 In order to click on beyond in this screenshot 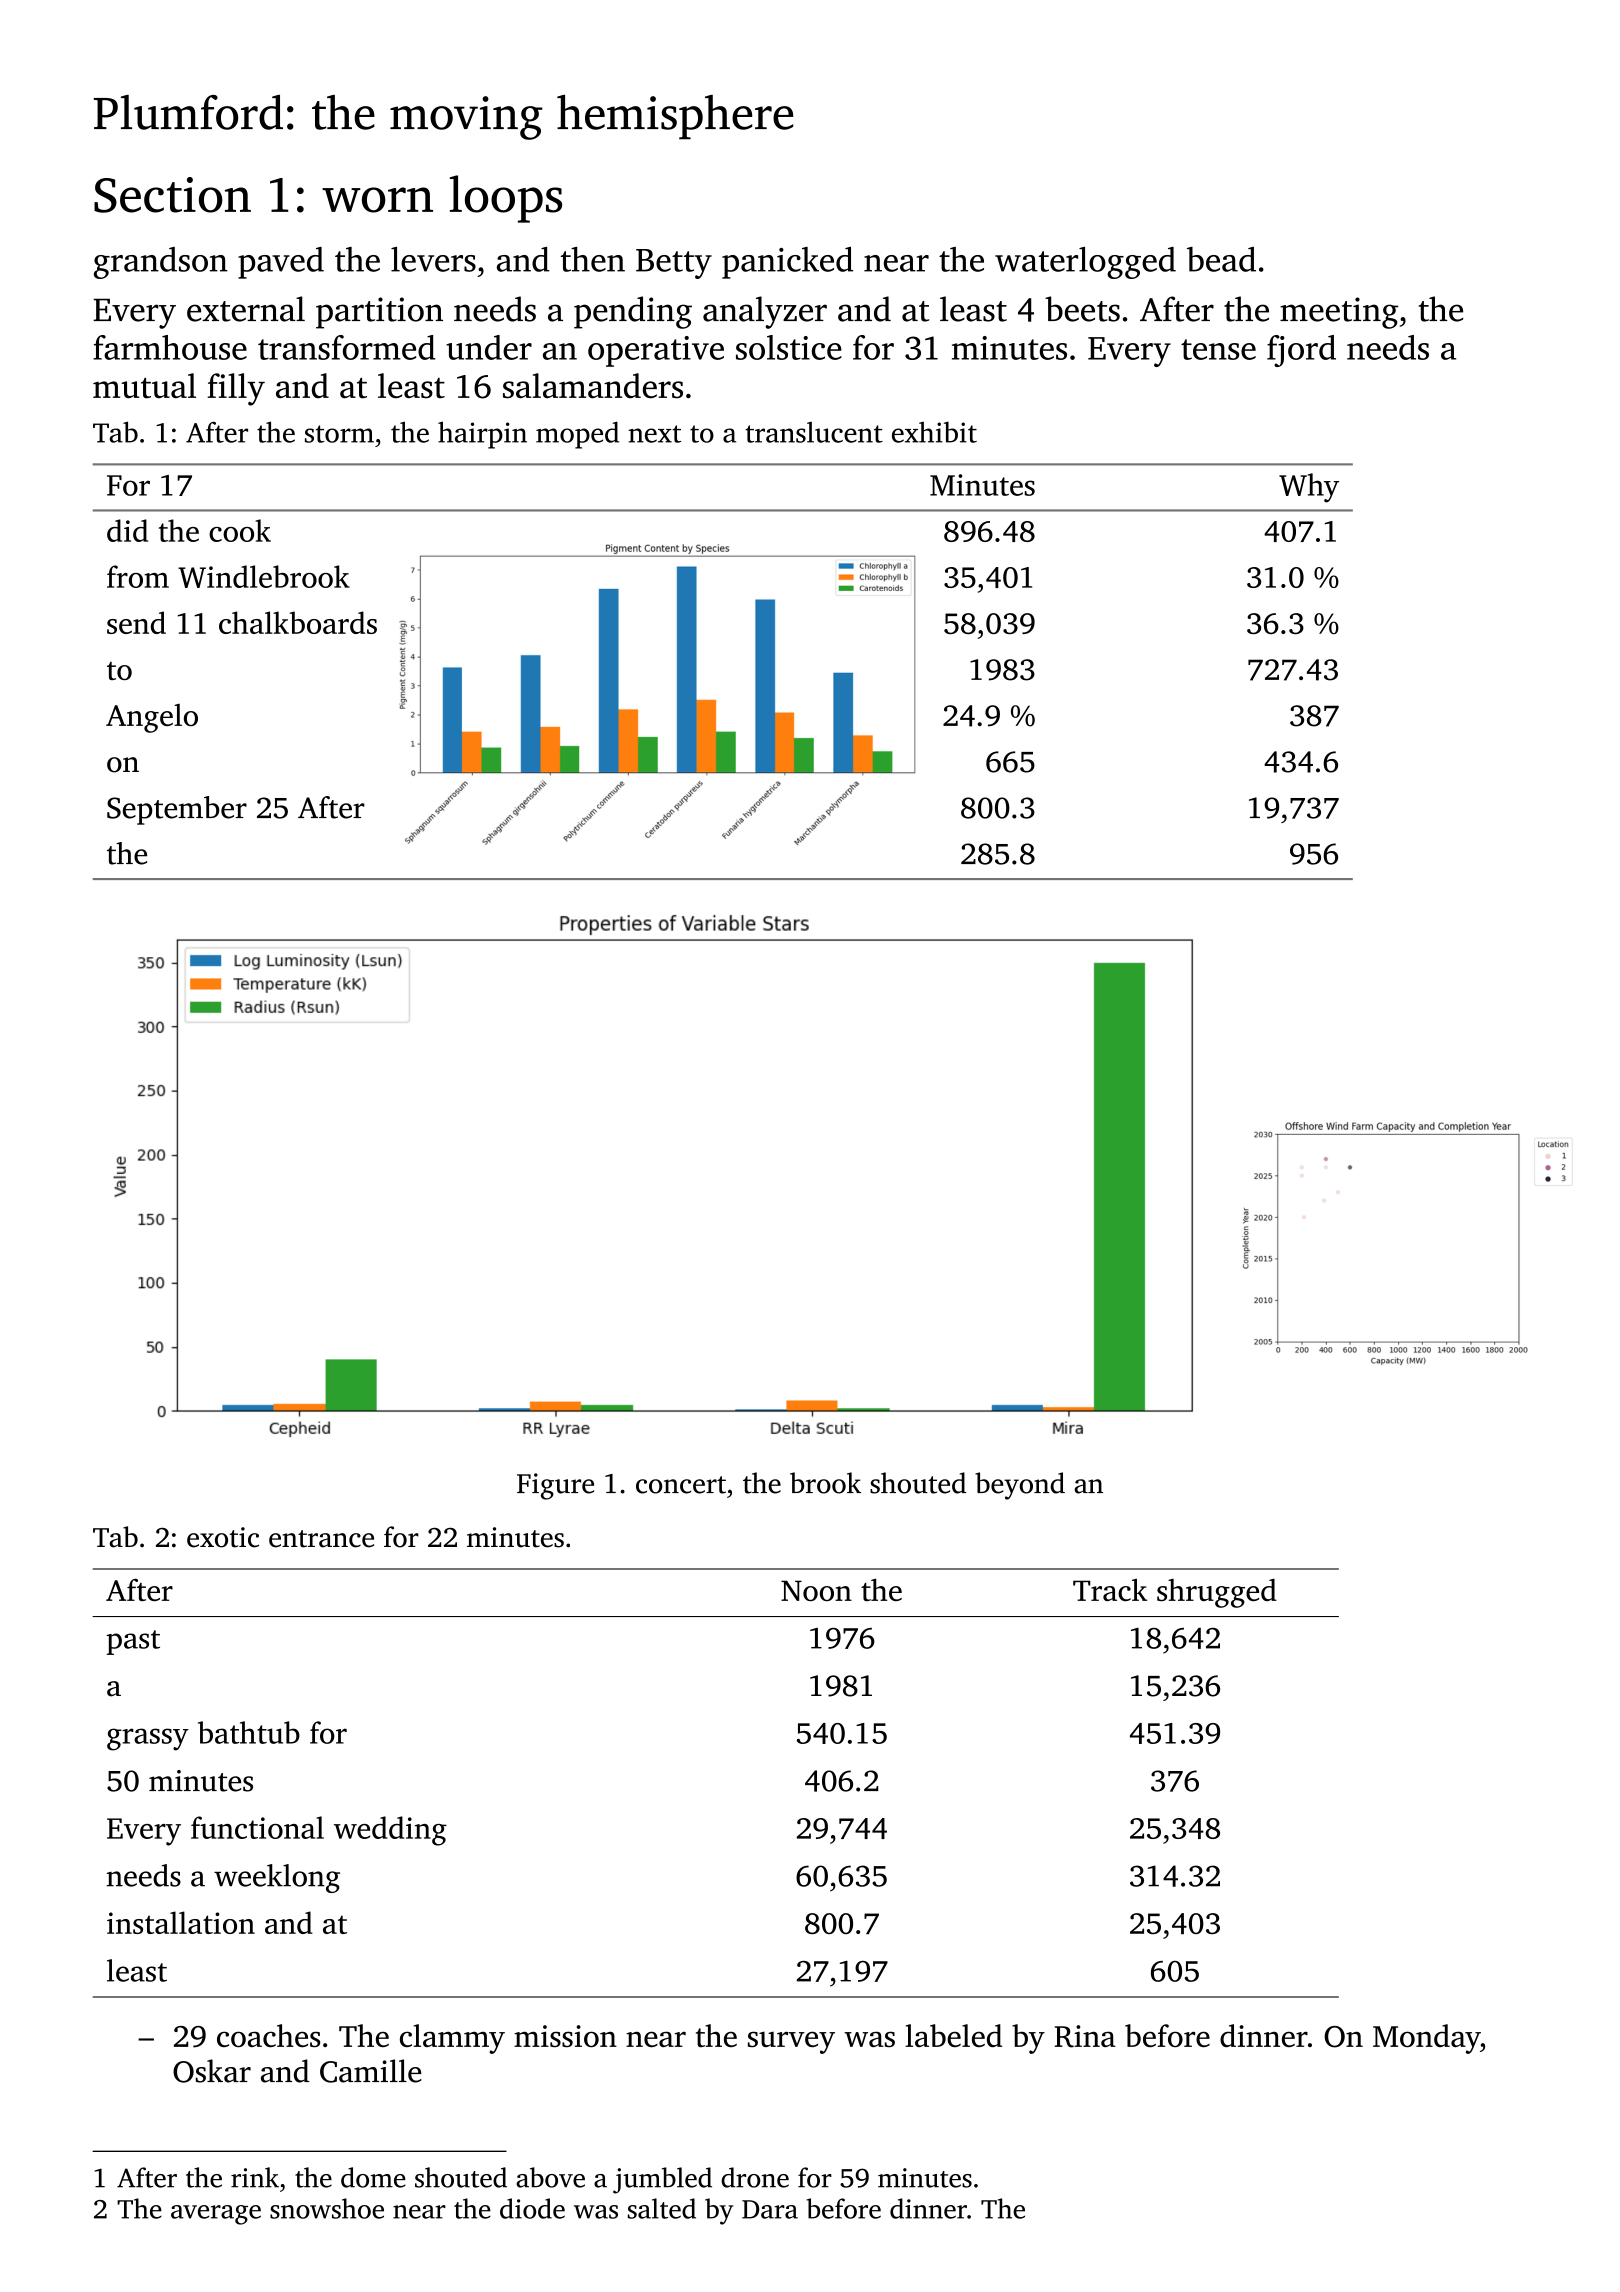, I will do `click(1020, 1486)`.
